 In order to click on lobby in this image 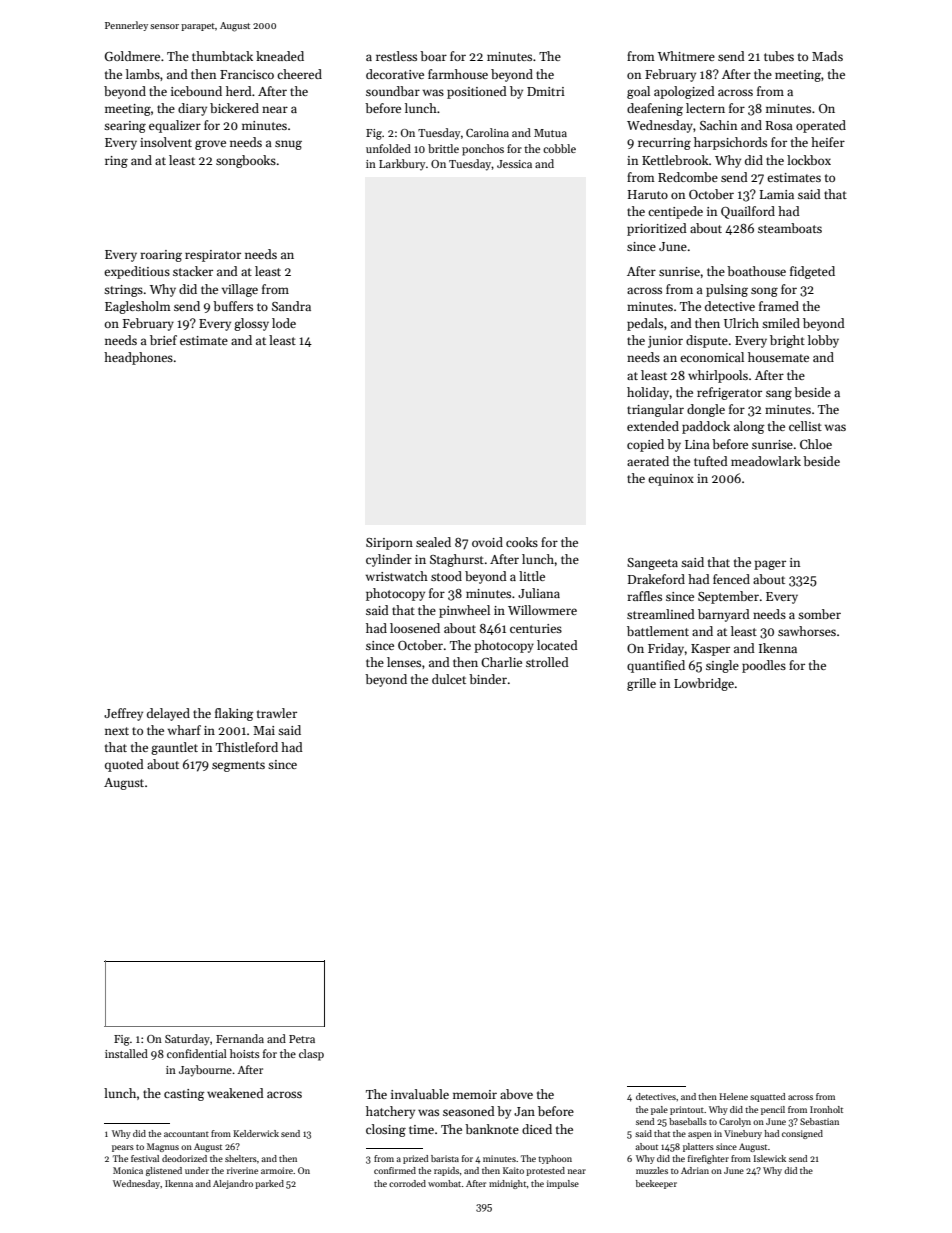, I will do `click(823, 341)`.
